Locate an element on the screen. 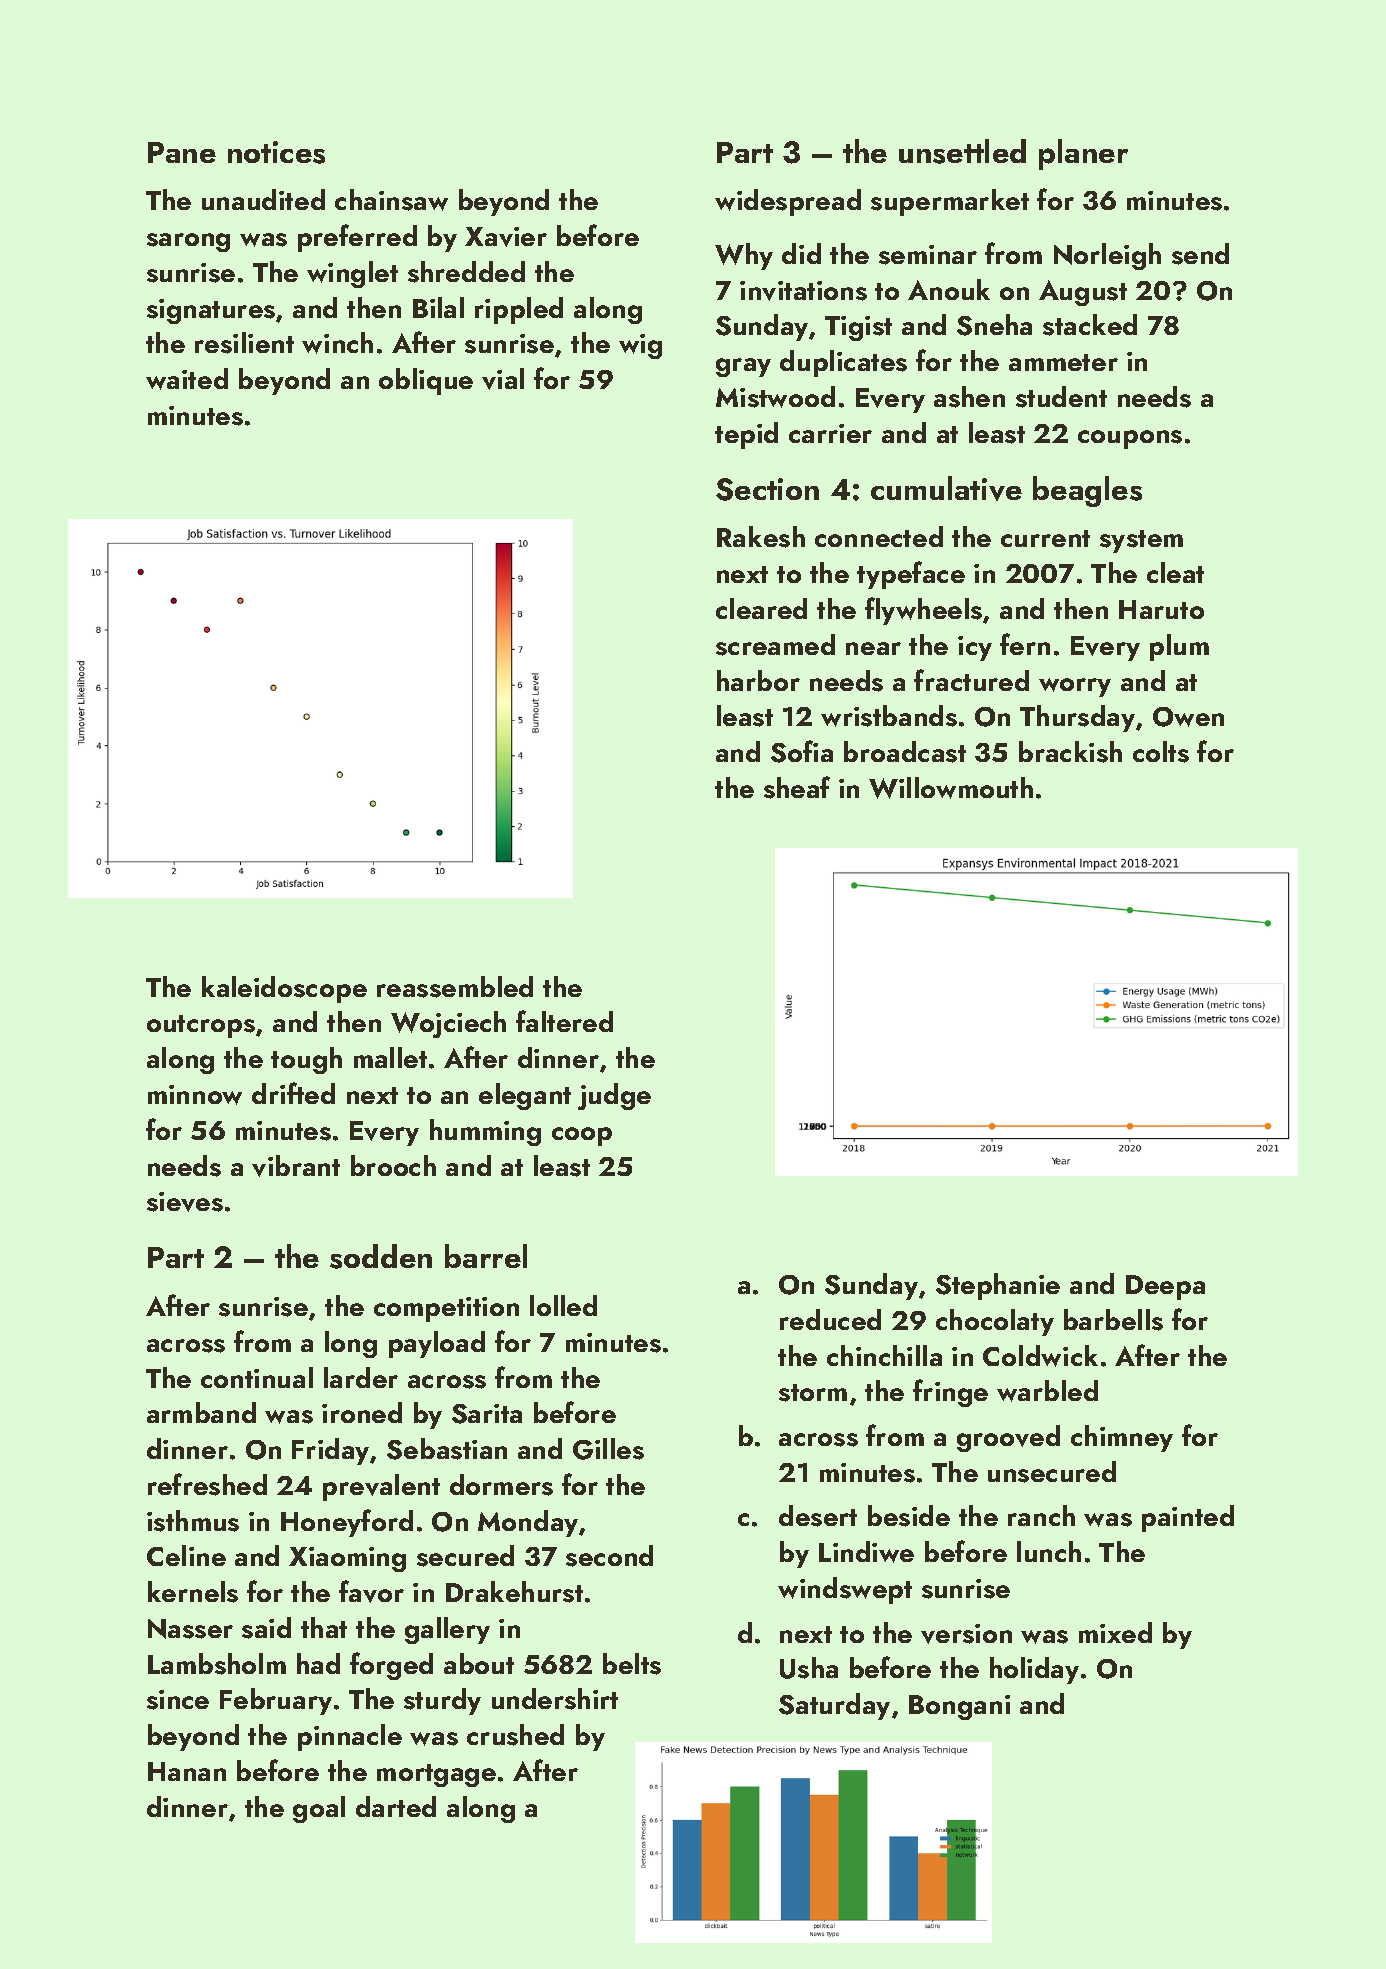 The image size is (1386, 1969). plum is located at coordinates (1179, 647).
